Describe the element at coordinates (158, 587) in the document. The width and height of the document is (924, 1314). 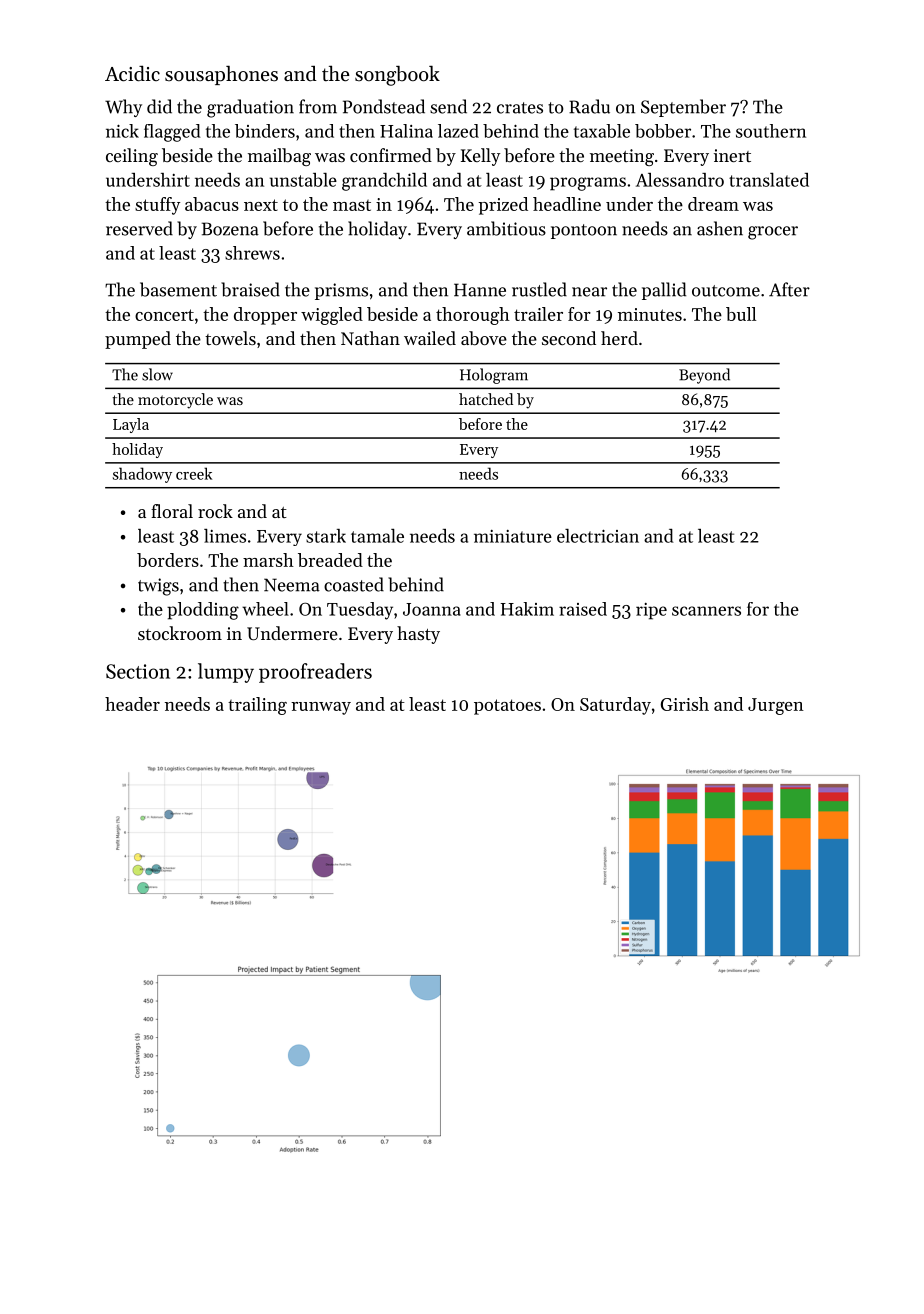
I see `twigs` at that location.
